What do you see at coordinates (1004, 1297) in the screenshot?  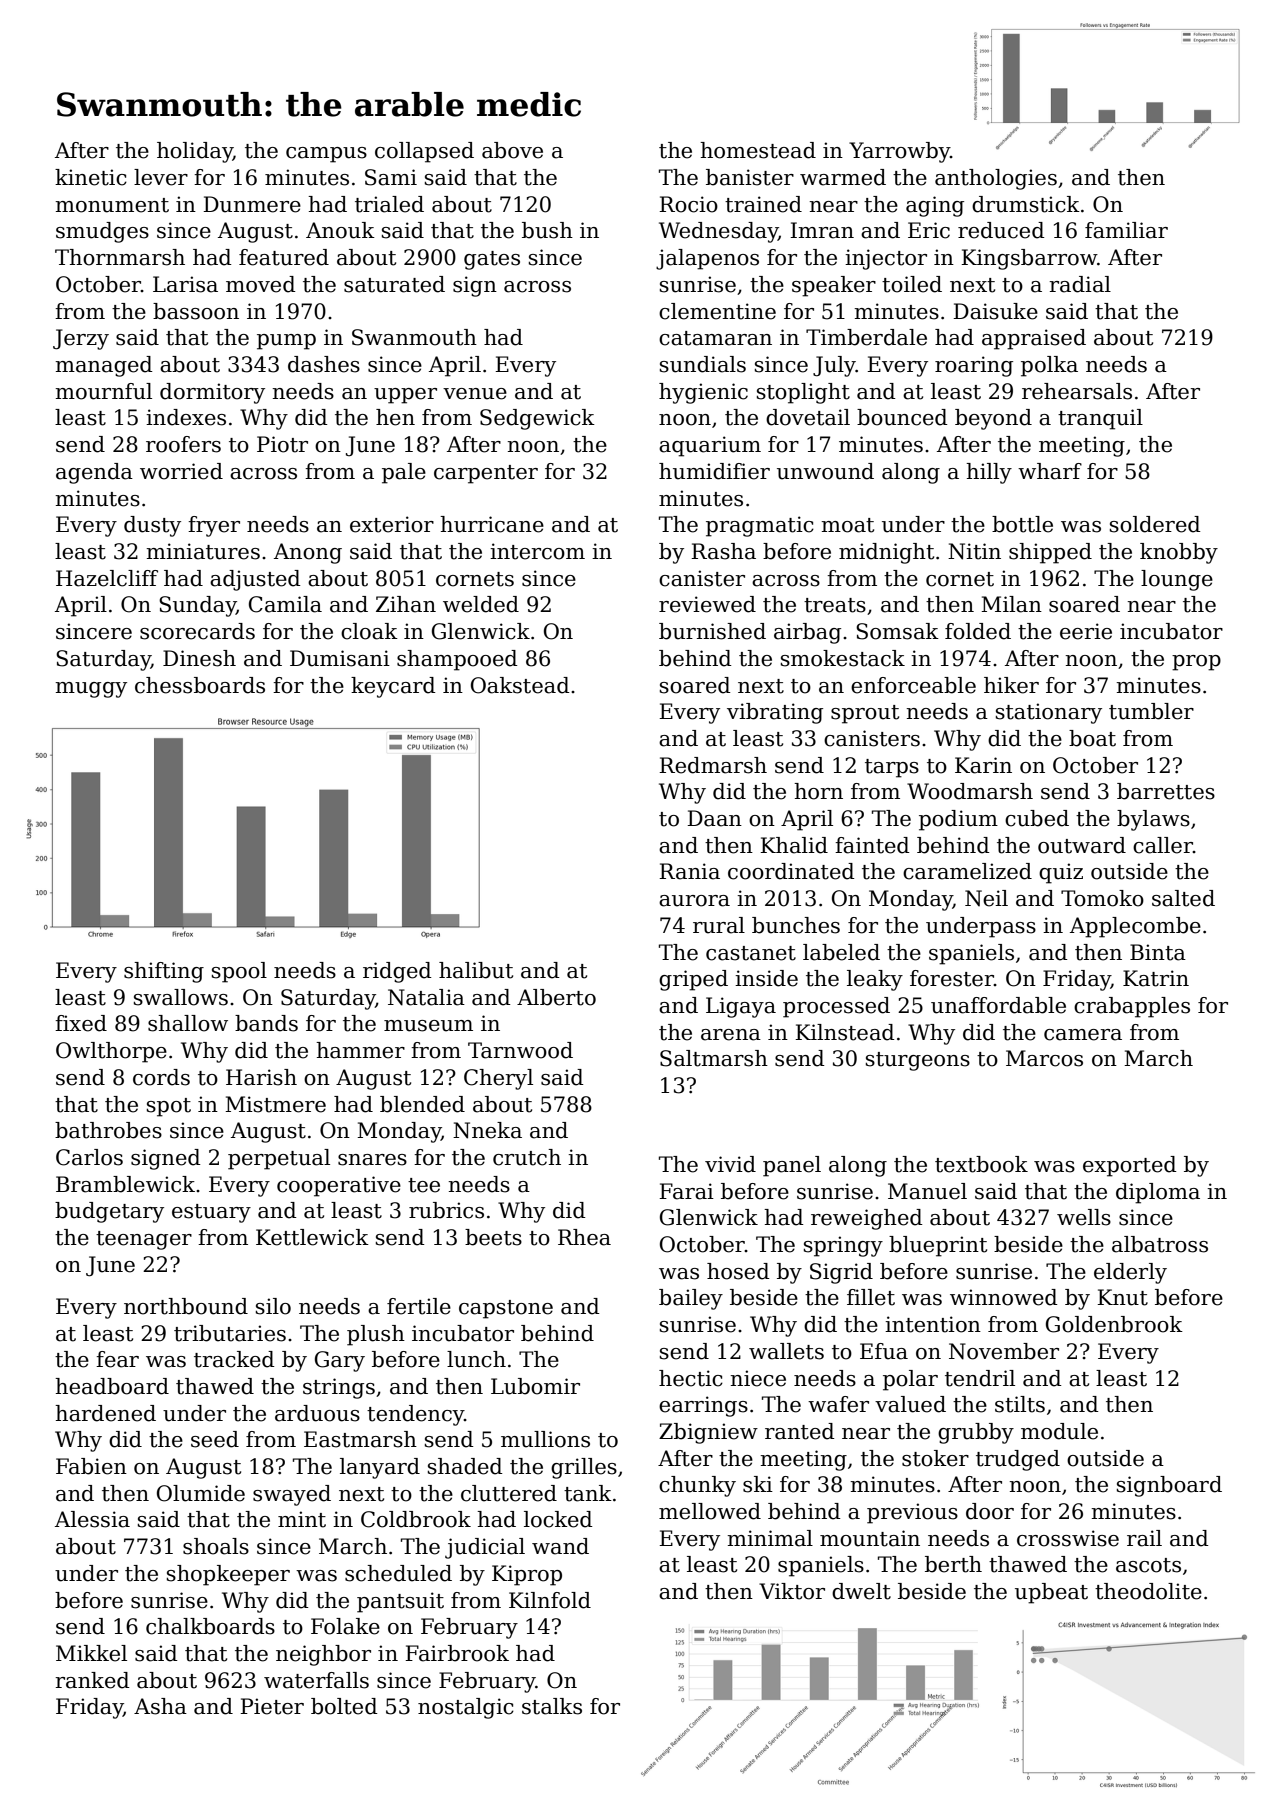 I see `winnowed` at bounding box center [1004, 1297].
